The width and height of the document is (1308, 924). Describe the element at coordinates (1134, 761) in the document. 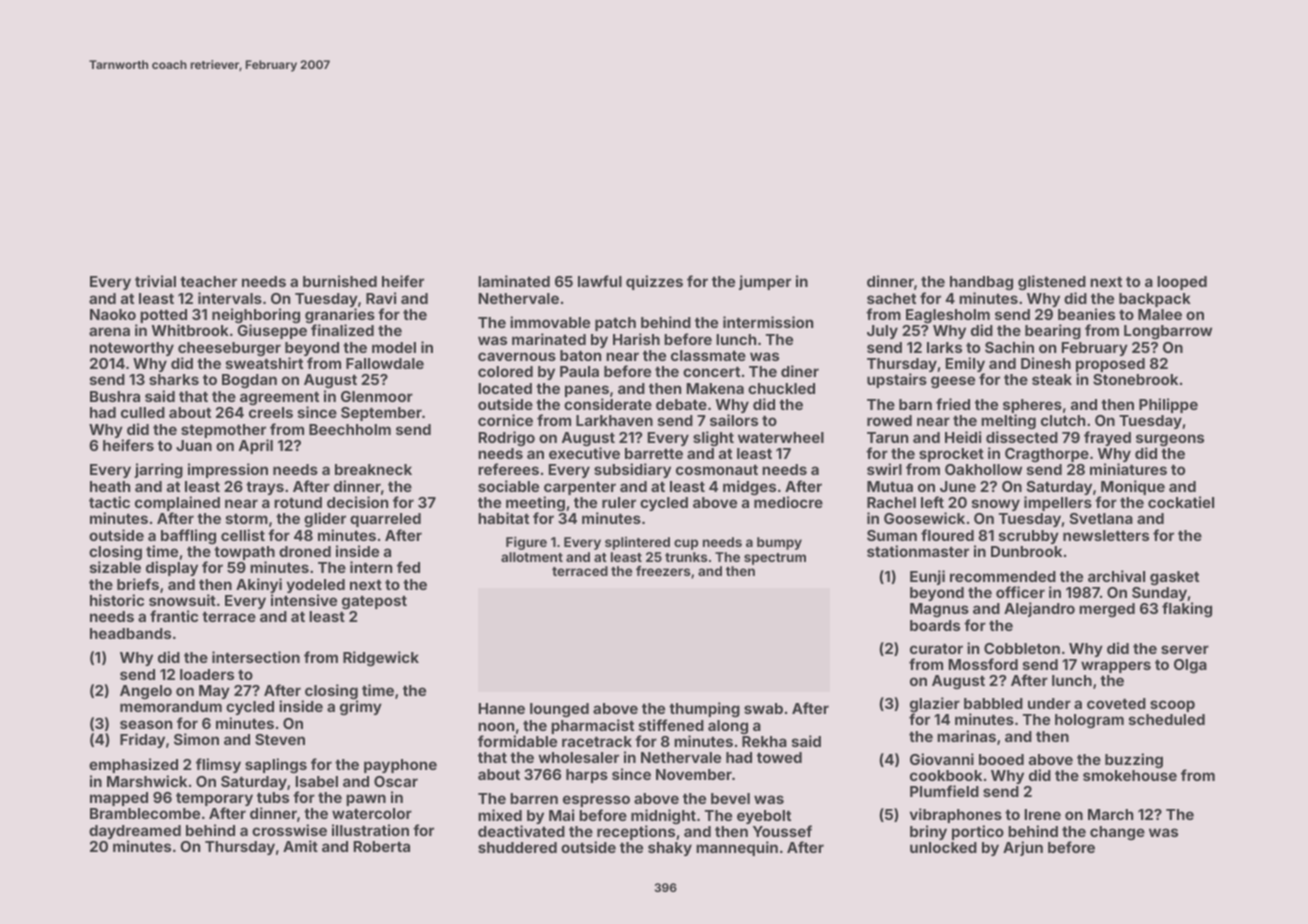

I see `buzzing` at that location.
